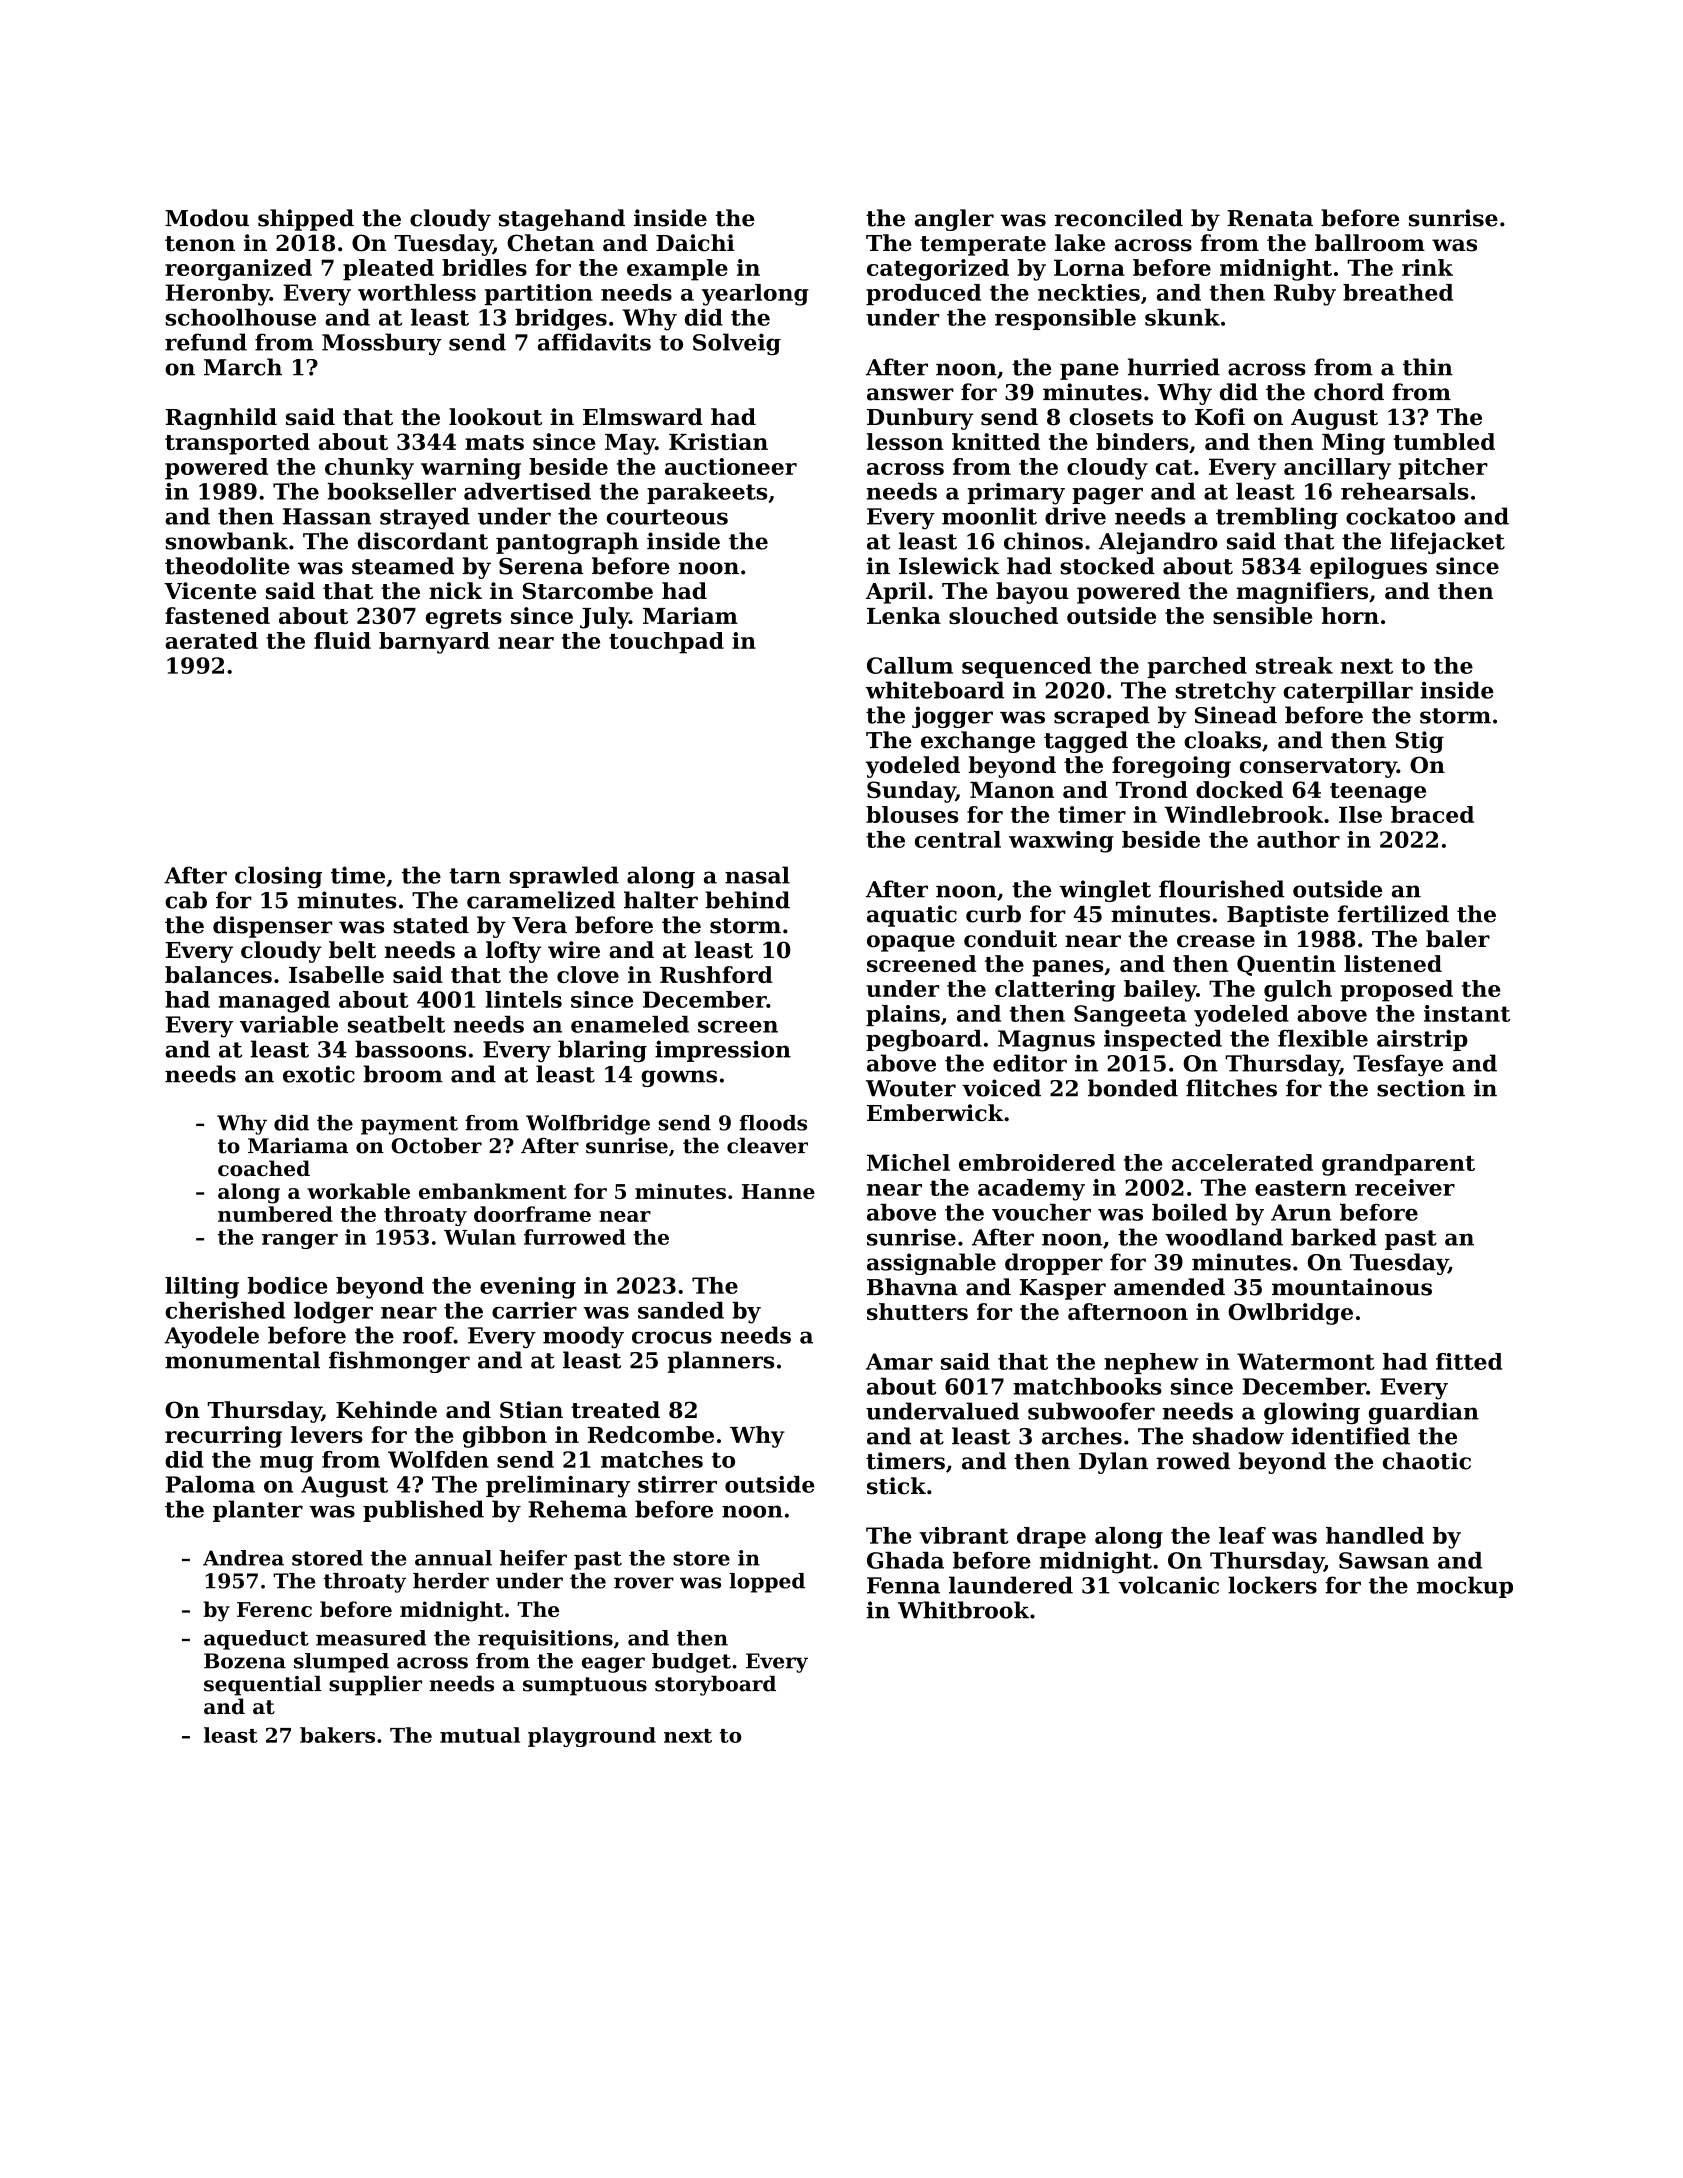  What do you see at coordinates (592, 1737) in the screenshot?
I see `playground` at bounding box center [592, 1737].
